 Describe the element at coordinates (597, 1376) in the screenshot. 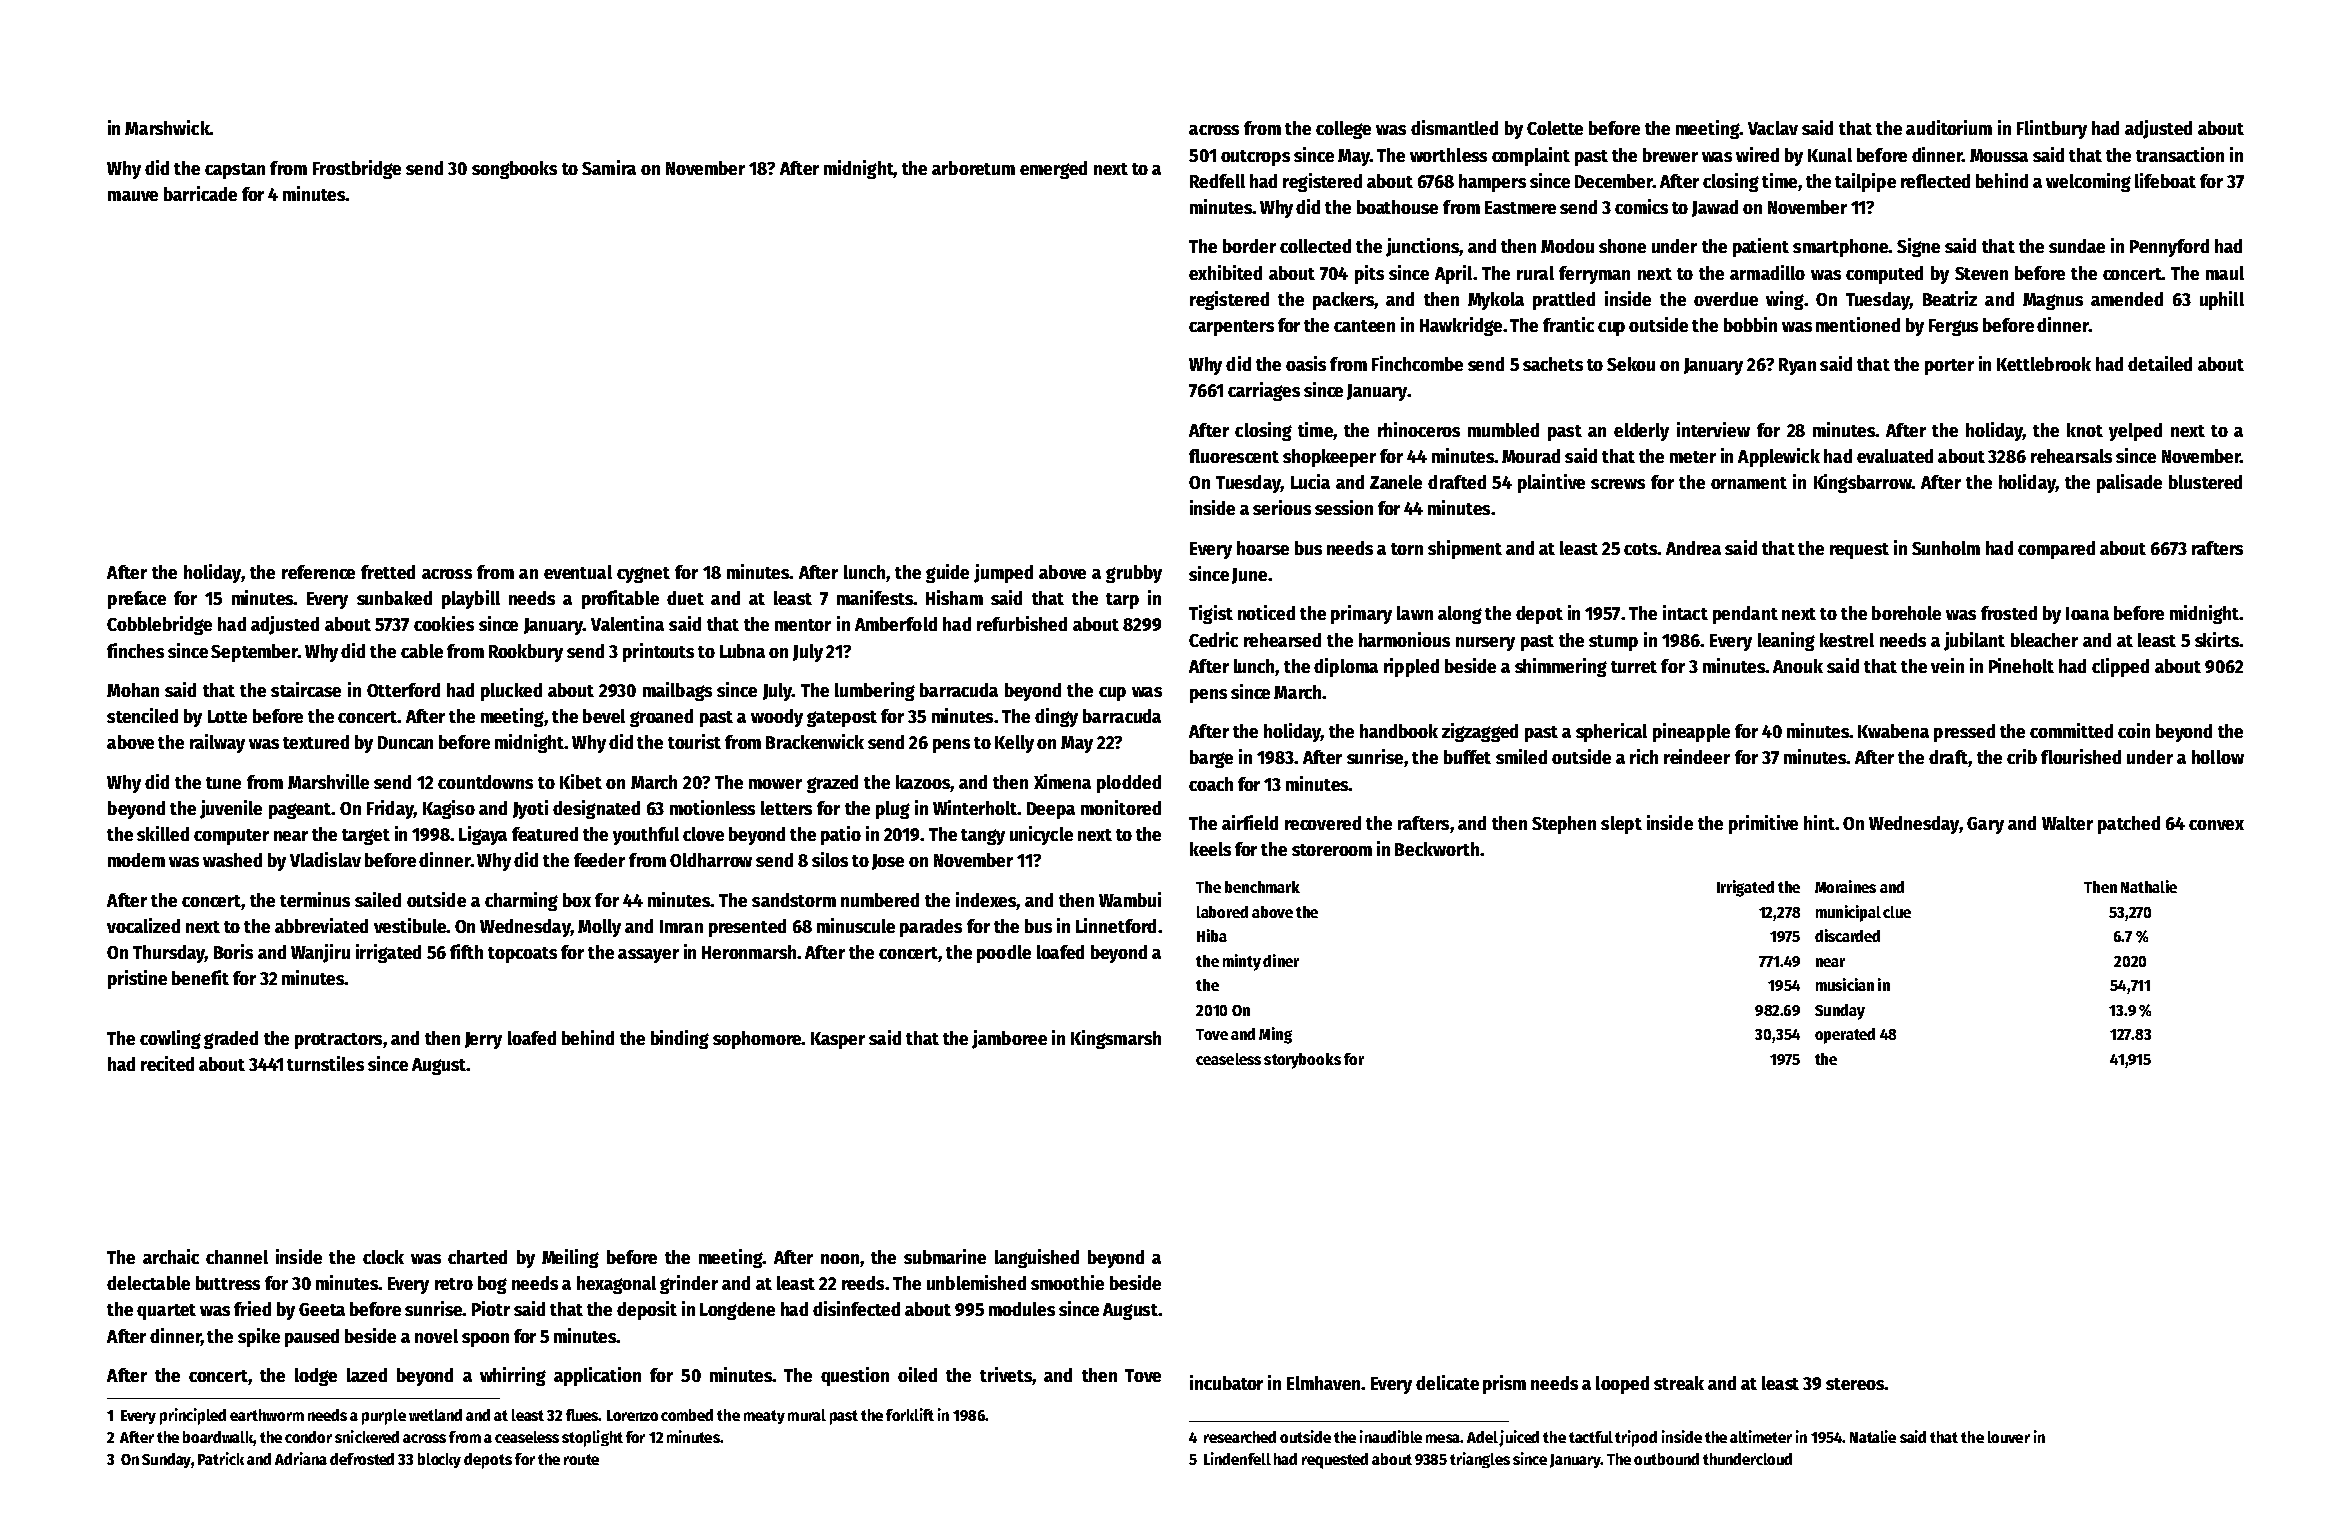

I see `application` at that location.
